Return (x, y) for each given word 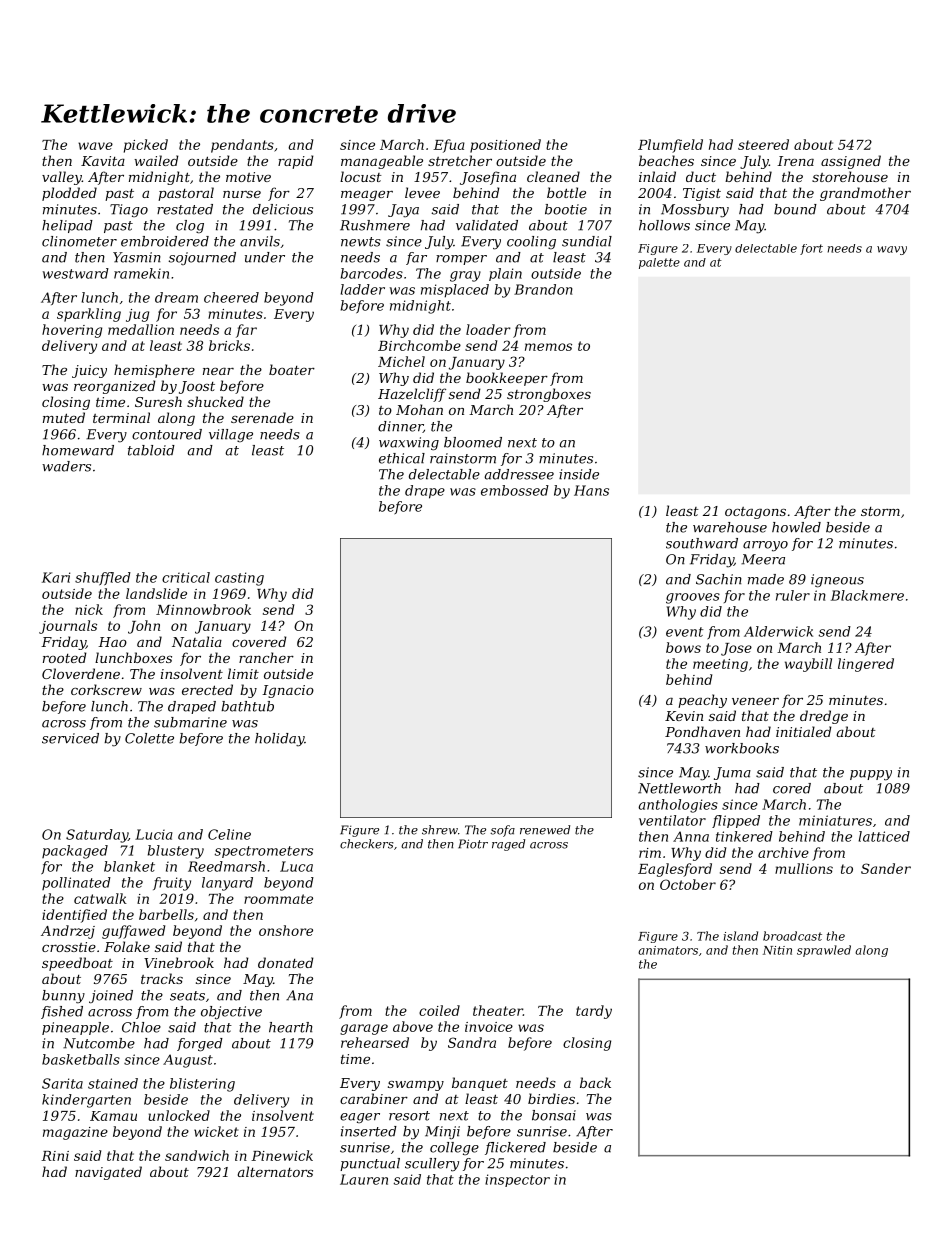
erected (207, 689)
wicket (216, 1131)
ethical (402, 458)
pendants (242, 146)
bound (795, 209)
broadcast (792, 936)
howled (796, 527)
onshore (286, 930)
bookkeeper (507, 379)
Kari (56, 577)
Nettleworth (679, 788)
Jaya (403, 211)
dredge (824, 717)
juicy (89, 371)
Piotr (473, 844)
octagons (755, 513)
